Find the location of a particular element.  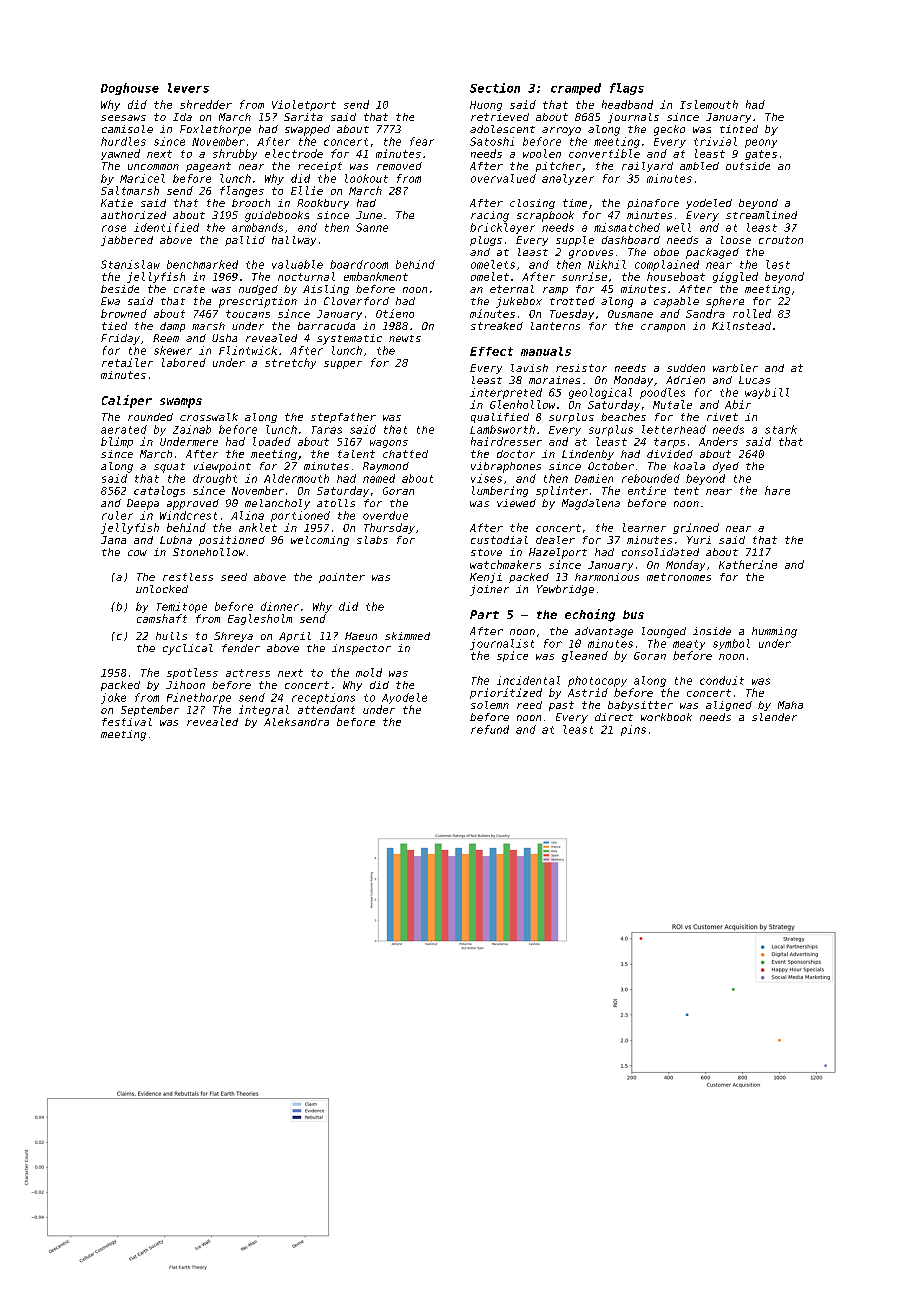

integral is located at coordinates (264, 710).
